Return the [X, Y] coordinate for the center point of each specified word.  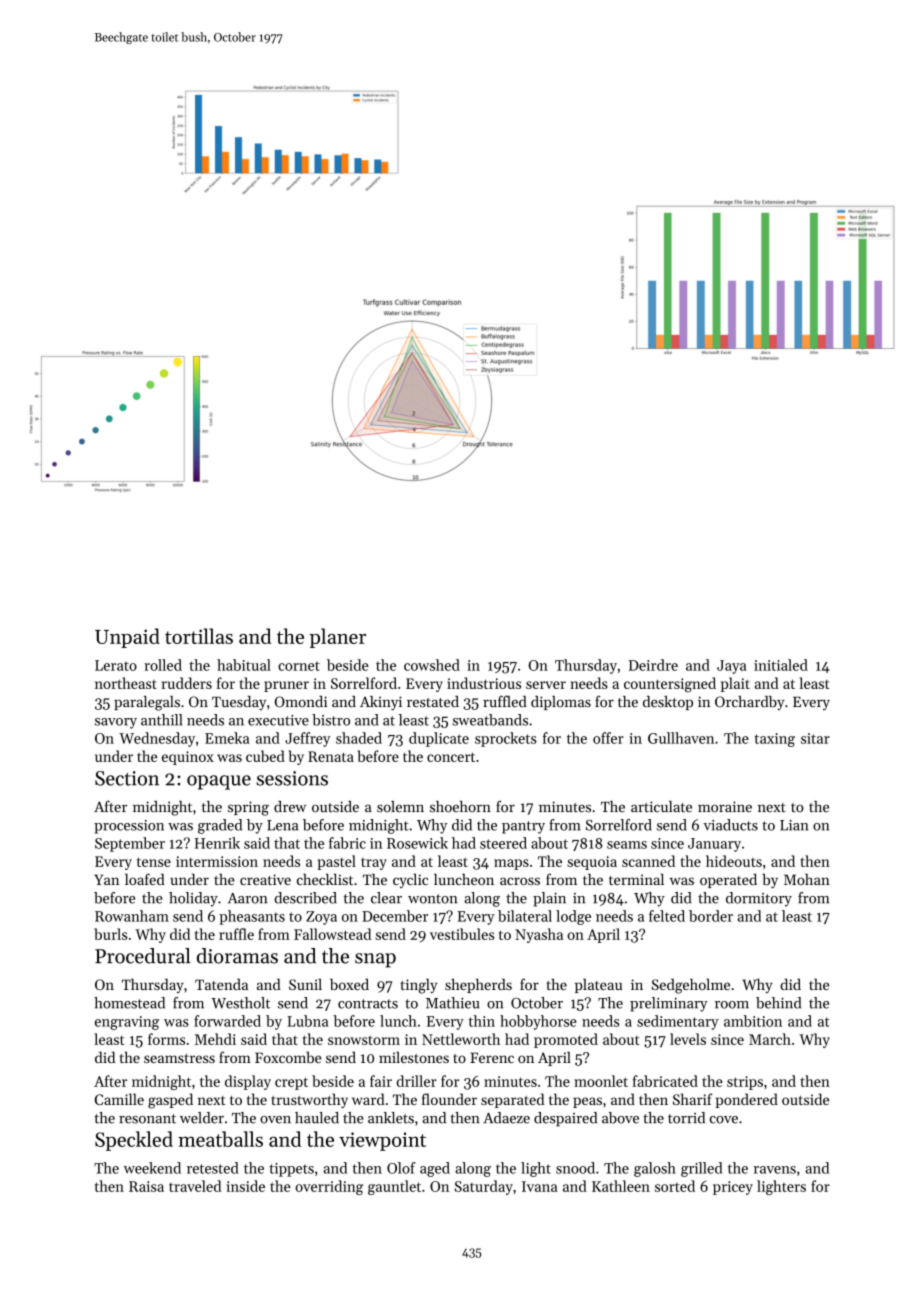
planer [338, 638]
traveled [195, 1186]
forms [166, 1039]
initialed [781, 665]
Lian [794, 825]
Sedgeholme [691, 986]
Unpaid [127, 638]
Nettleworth [461, 1039]
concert [451, 757]
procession [129, 827]
